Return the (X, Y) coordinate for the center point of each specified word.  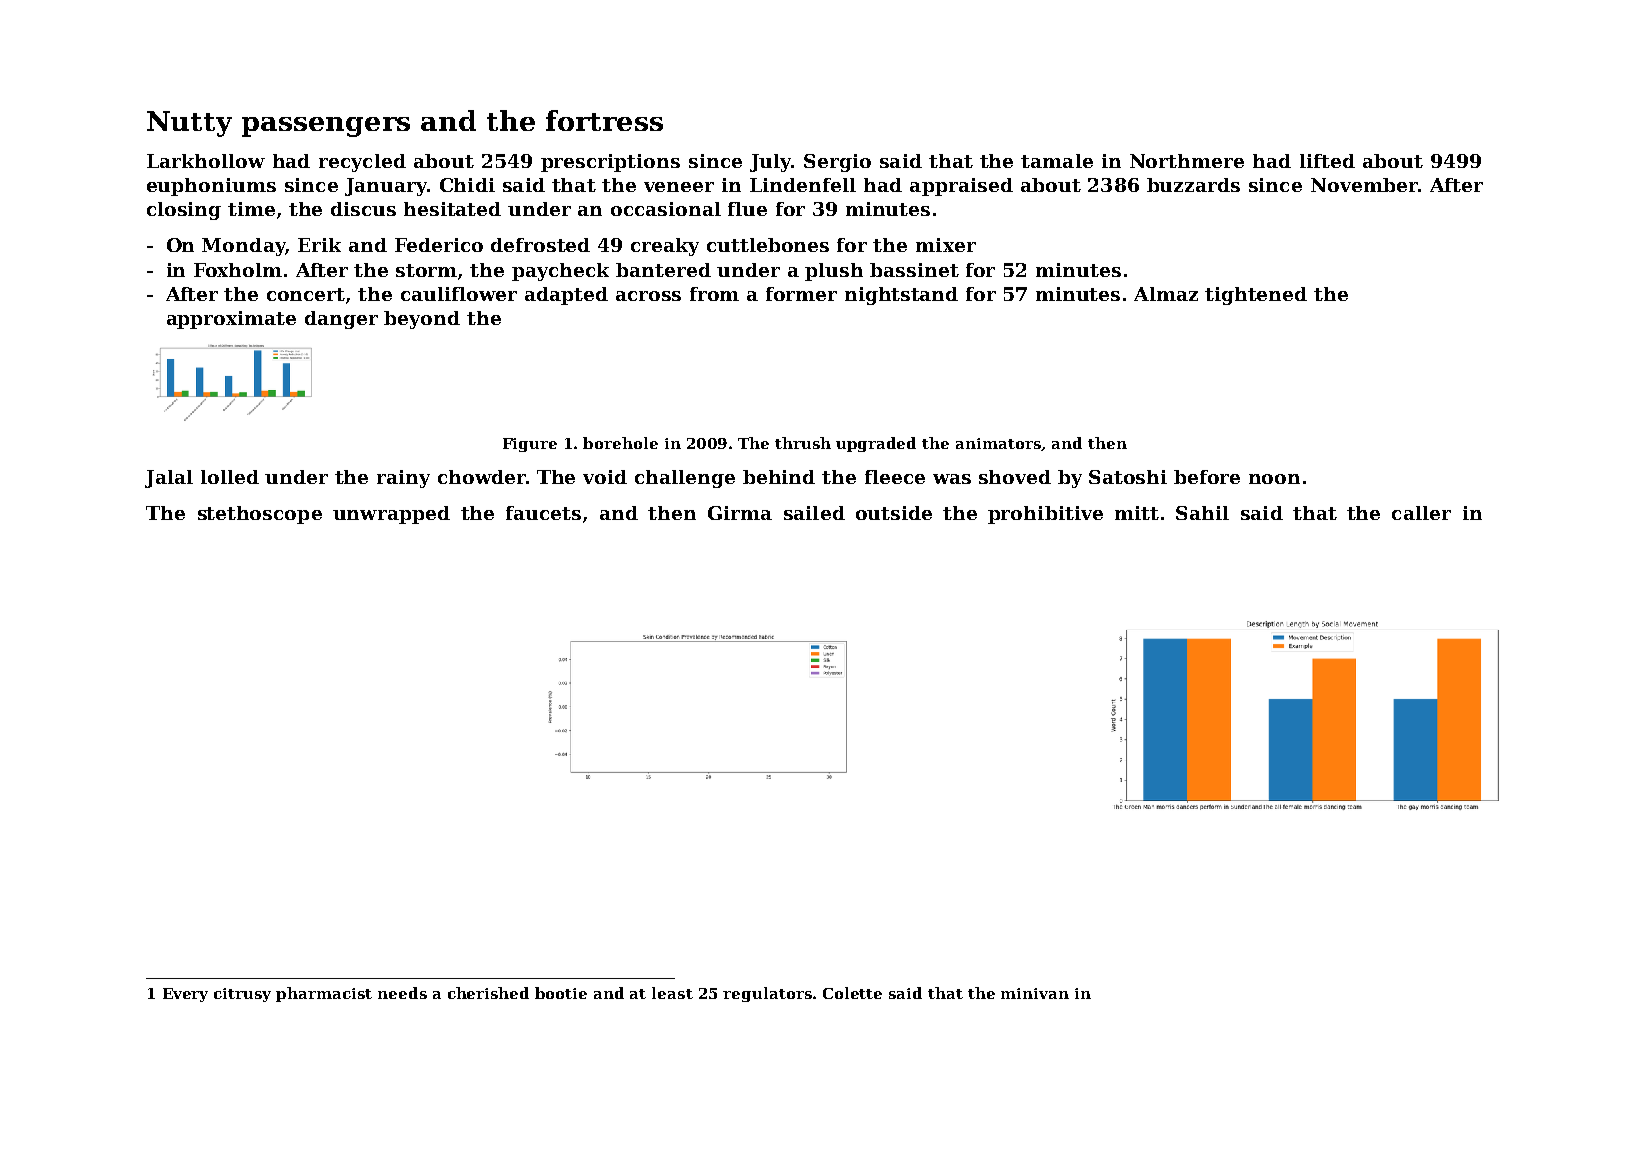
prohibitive (1045, 515)
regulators (767, 994)
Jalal (169, 479)
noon (1274, 479)
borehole (620, 443)
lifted (1327, 161)
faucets (543, 513)
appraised (961, 187)
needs (402, 993)
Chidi (467, 185)
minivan (1035, 993)
